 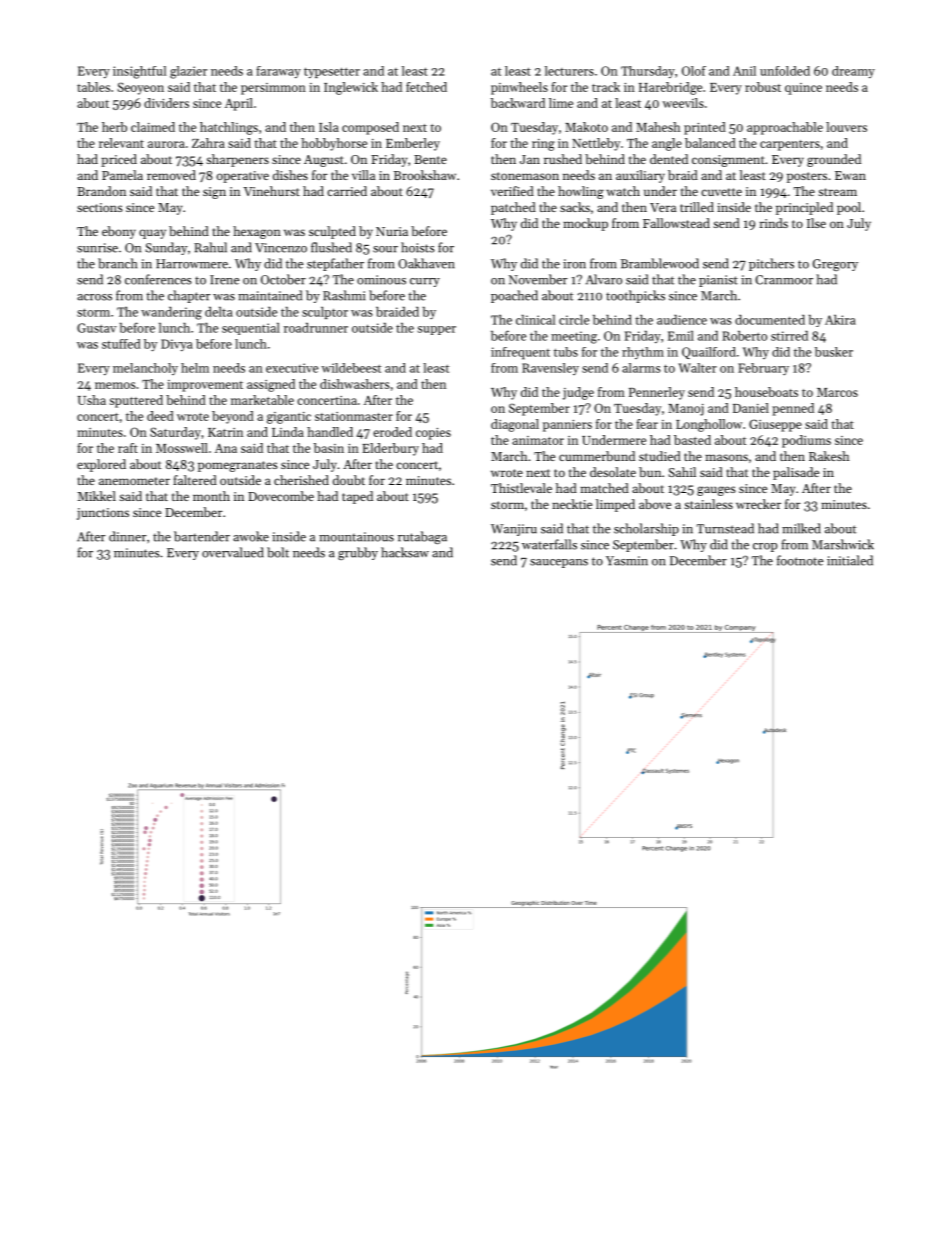 What do you see at coordinates (233, 417) in the image?
I see `beyond` at bounding box center [233, 417].
